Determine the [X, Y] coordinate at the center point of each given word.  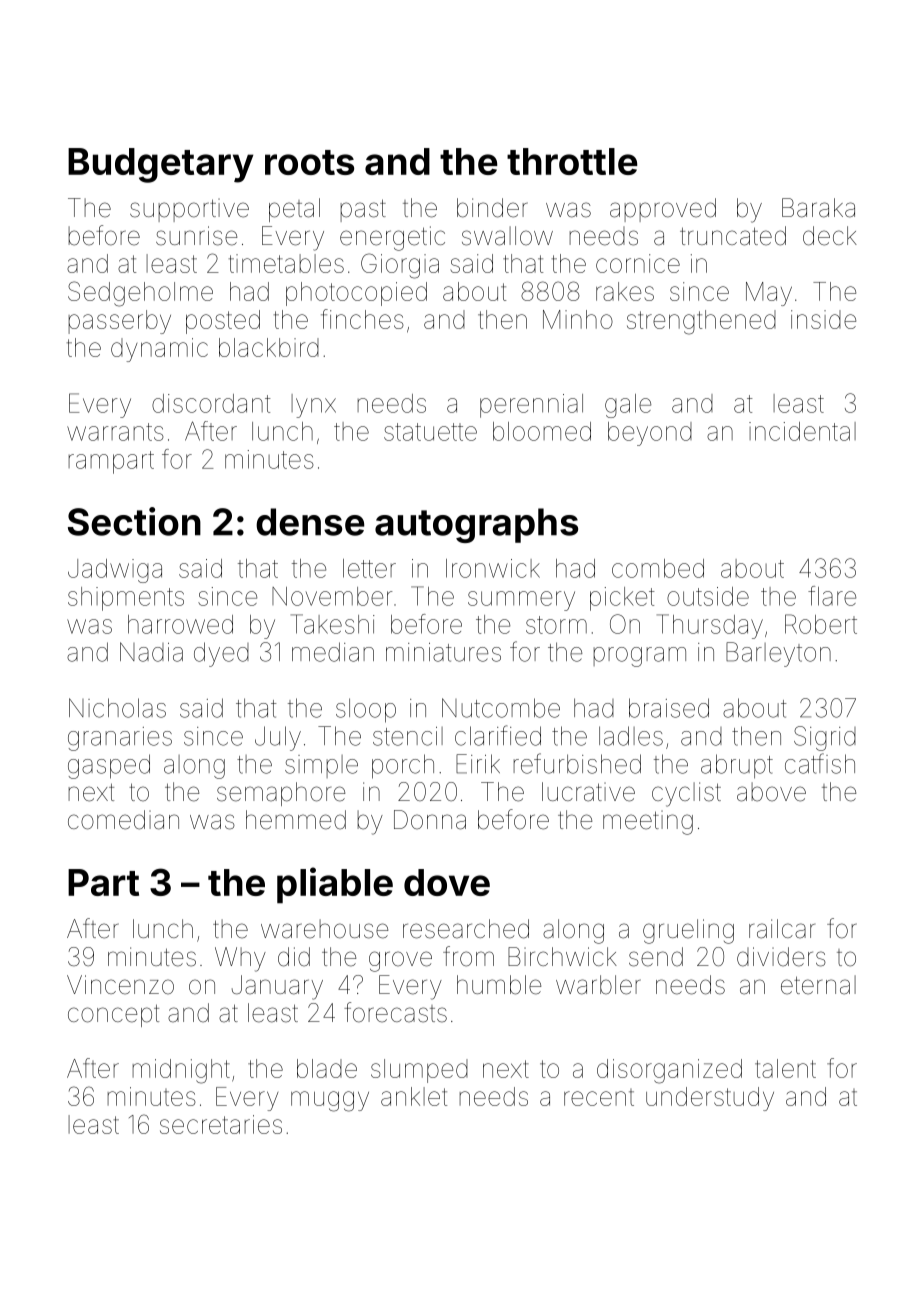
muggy [330, 1101]
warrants [115, 432]
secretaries [221, 1124]
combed [658, 568]
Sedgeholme [140, 294]
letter [369, 568]
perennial [531, 406]
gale [628, 406]
